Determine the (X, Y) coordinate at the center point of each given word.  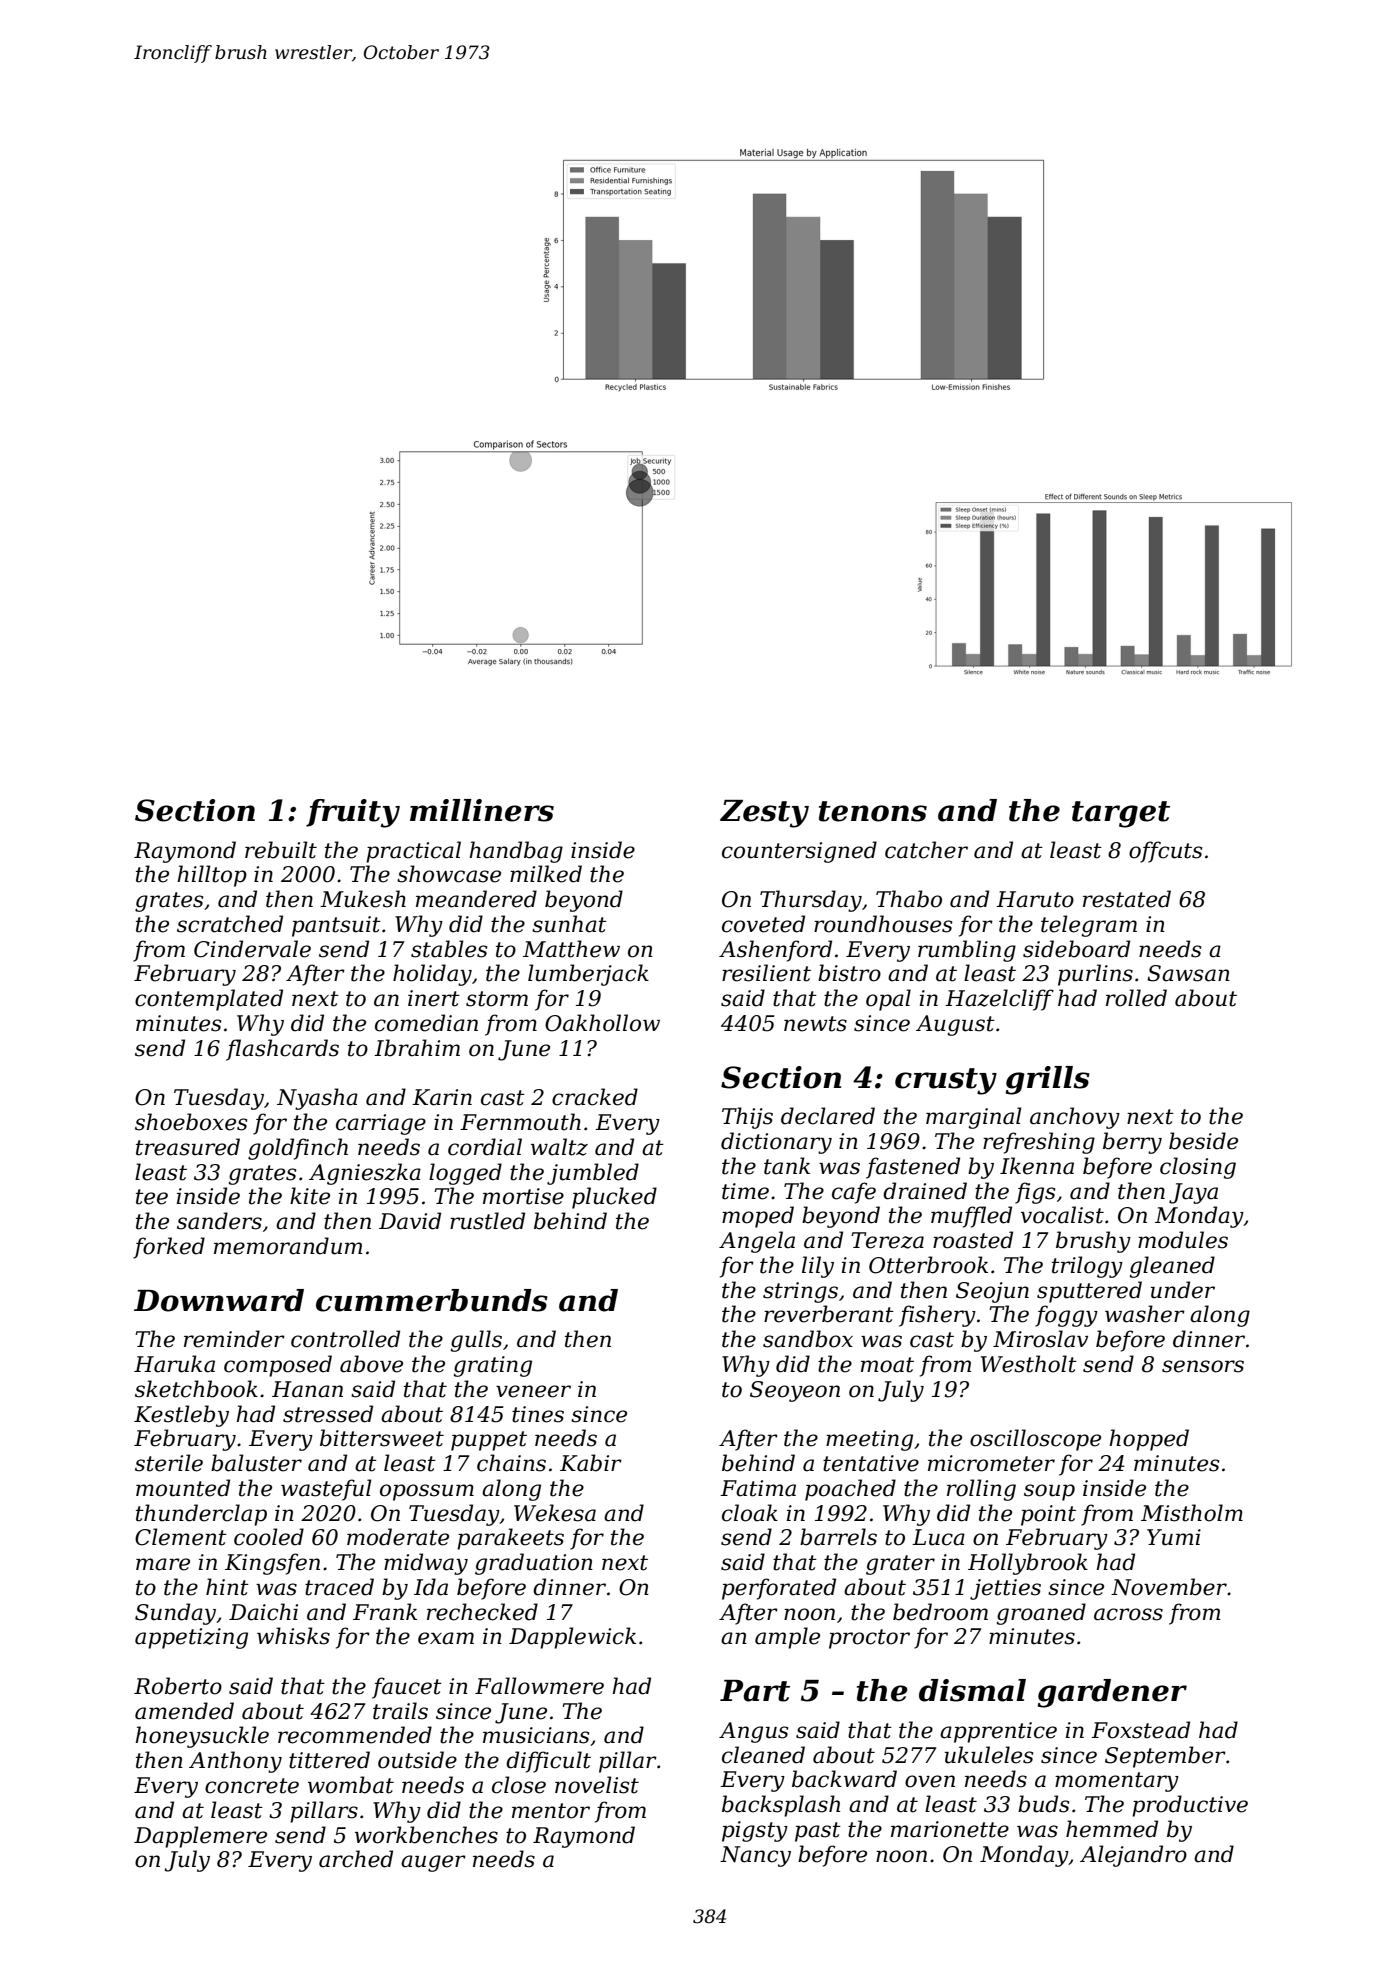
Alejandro (1133, 1856)
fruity (353, 813)
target (1121, 814)
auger (433, 1863)
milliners (482, 810)
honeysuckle (202, 1737)
